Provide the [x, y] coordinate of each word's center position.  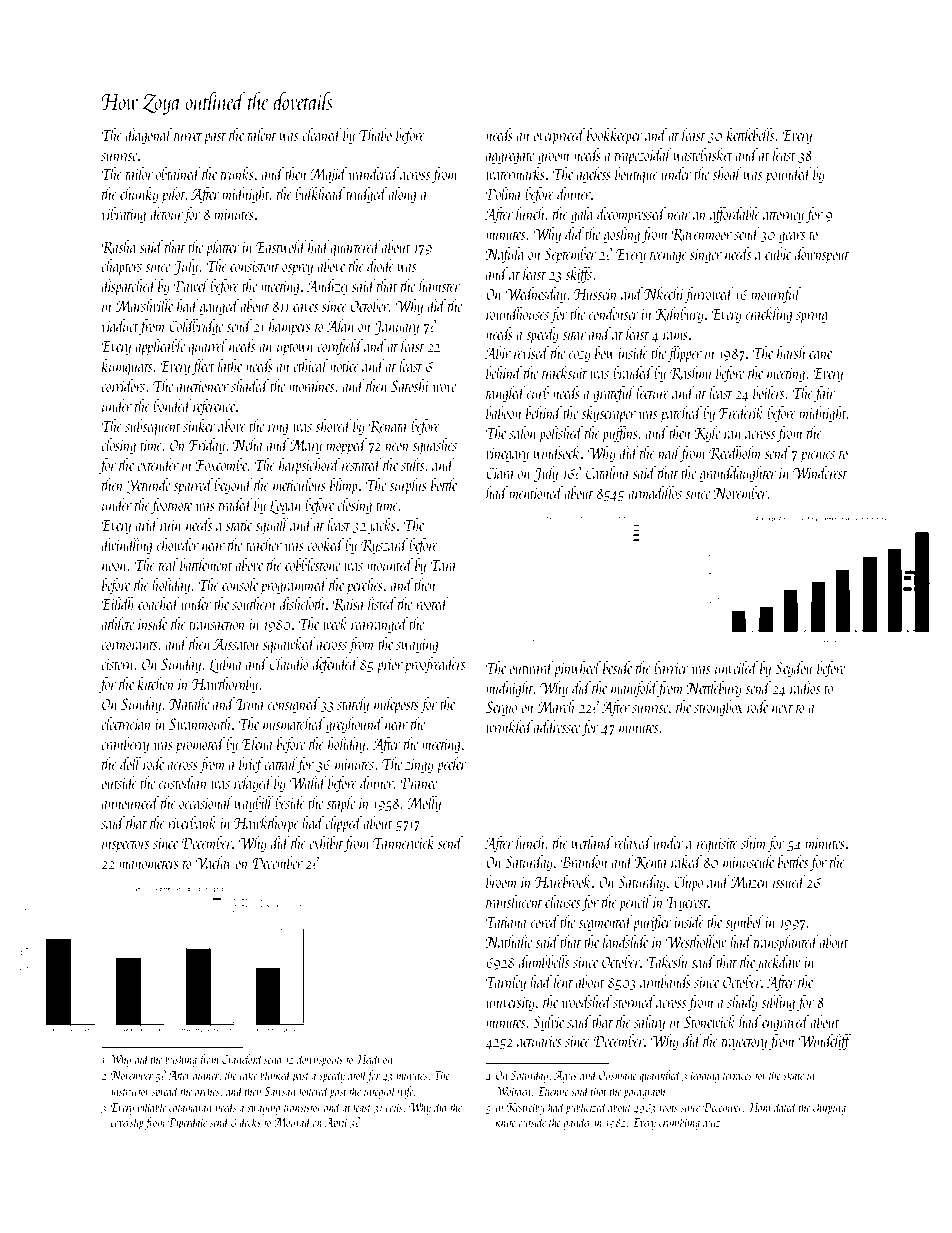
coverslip [127, 1123]
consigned [294, 705]
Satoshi [410, 385]
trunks [237, 173]
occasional [206, 802]
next [782, 708]
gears [792, 237]
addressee [557, 726]
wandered [374, 173]
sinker [199, 425]
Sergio [501, 708]
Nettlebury [714, 689]
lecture [652, 392]
